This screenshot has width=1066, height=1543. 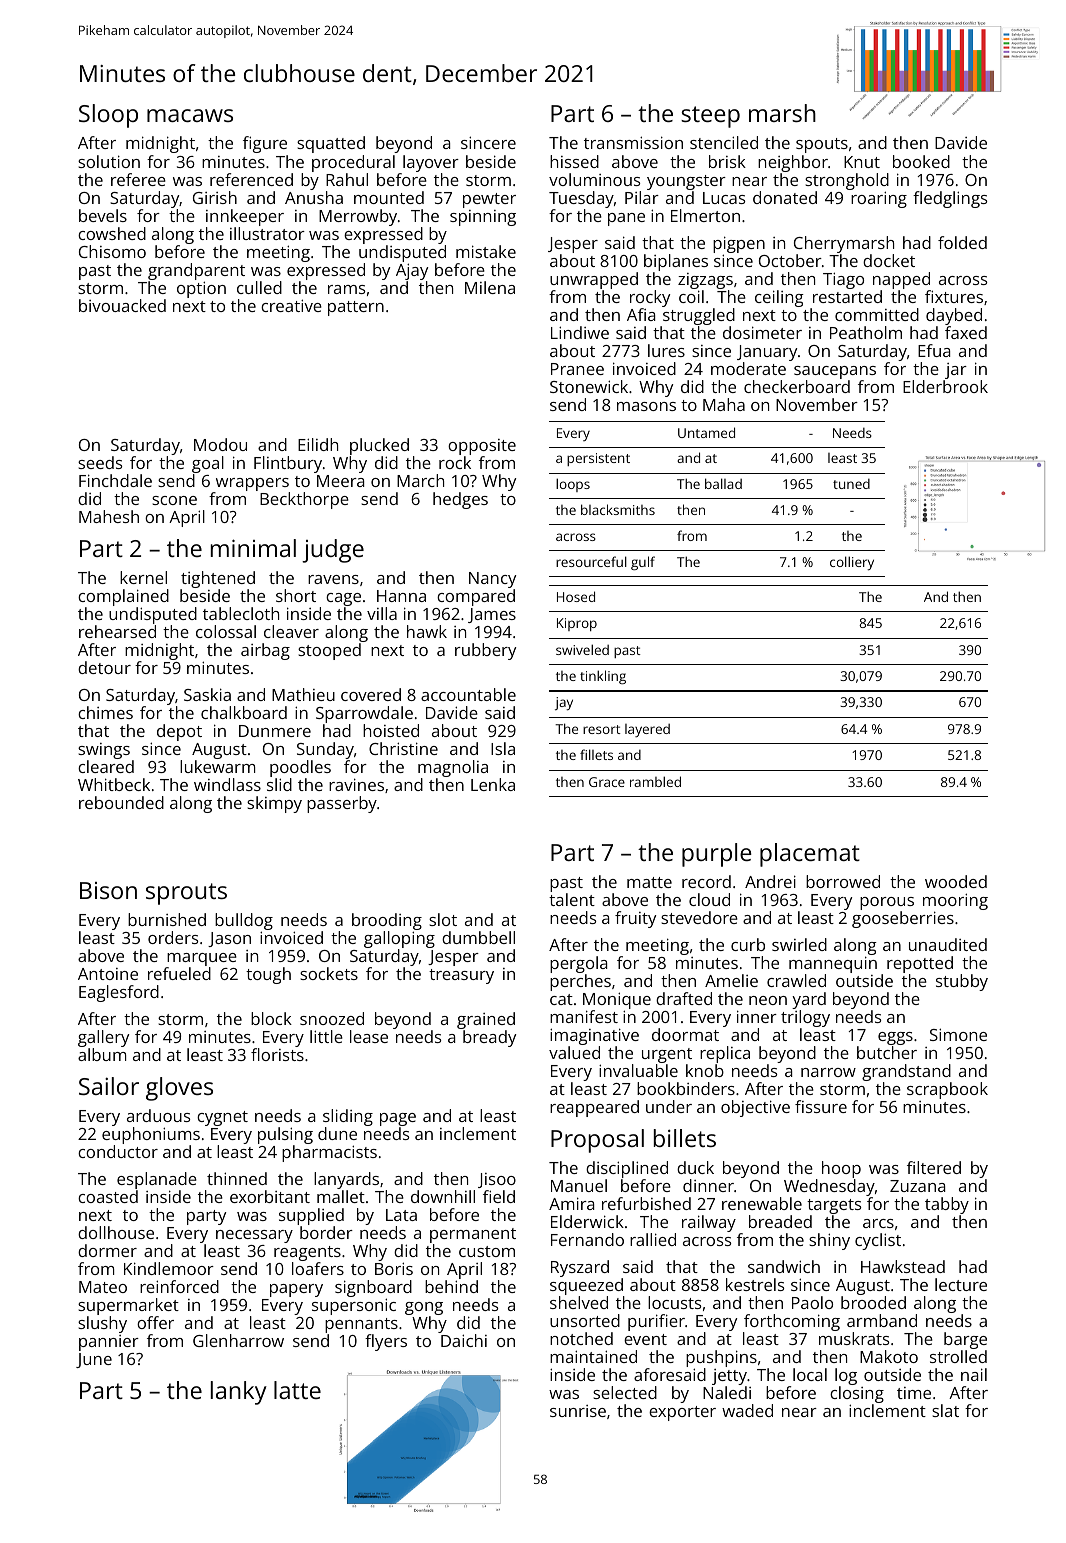 I want to click on Simone, so click(x=958, y=1034).
